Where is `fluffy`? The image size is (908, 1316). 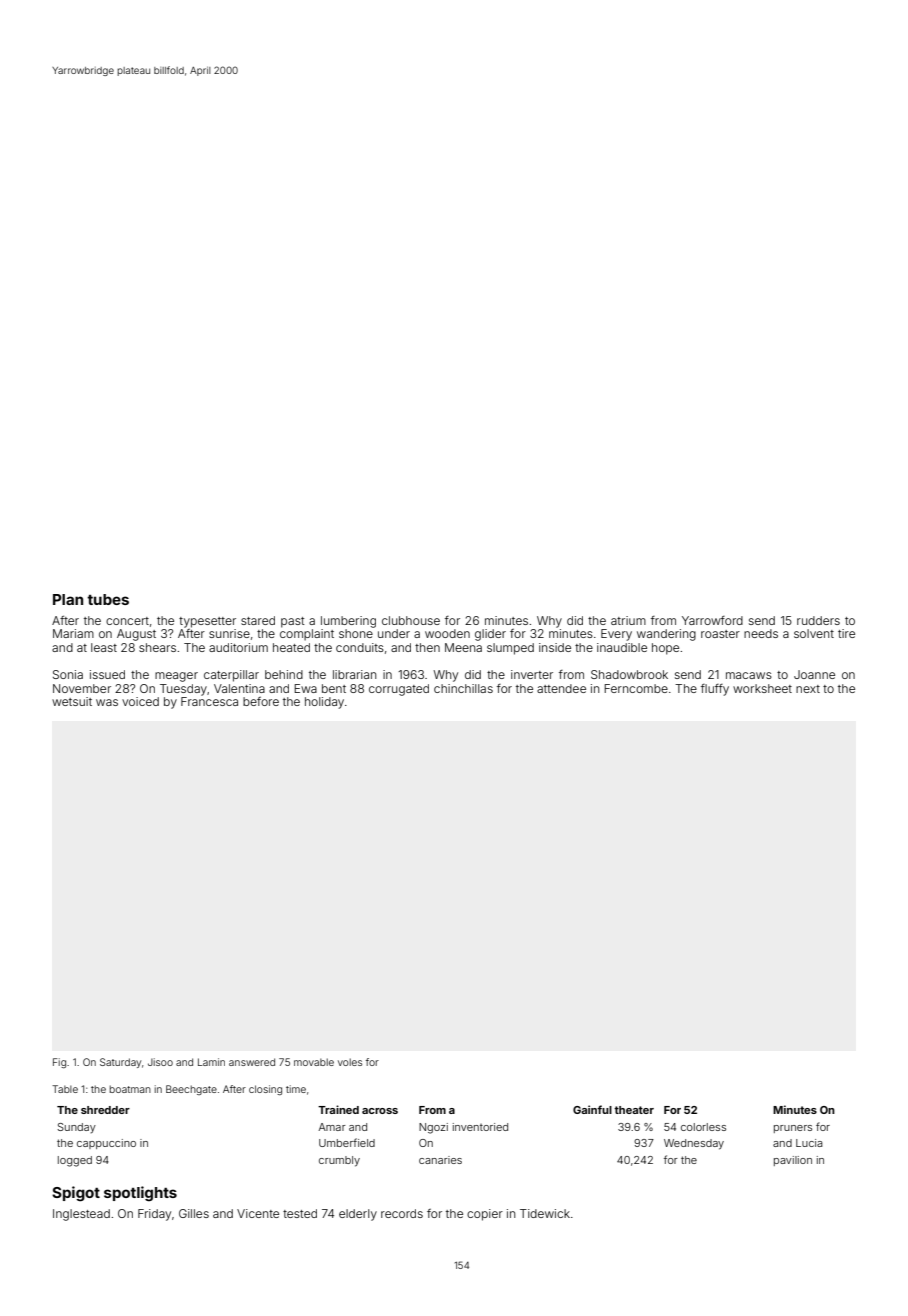
fluffy is located at coordinates (715, 690).
